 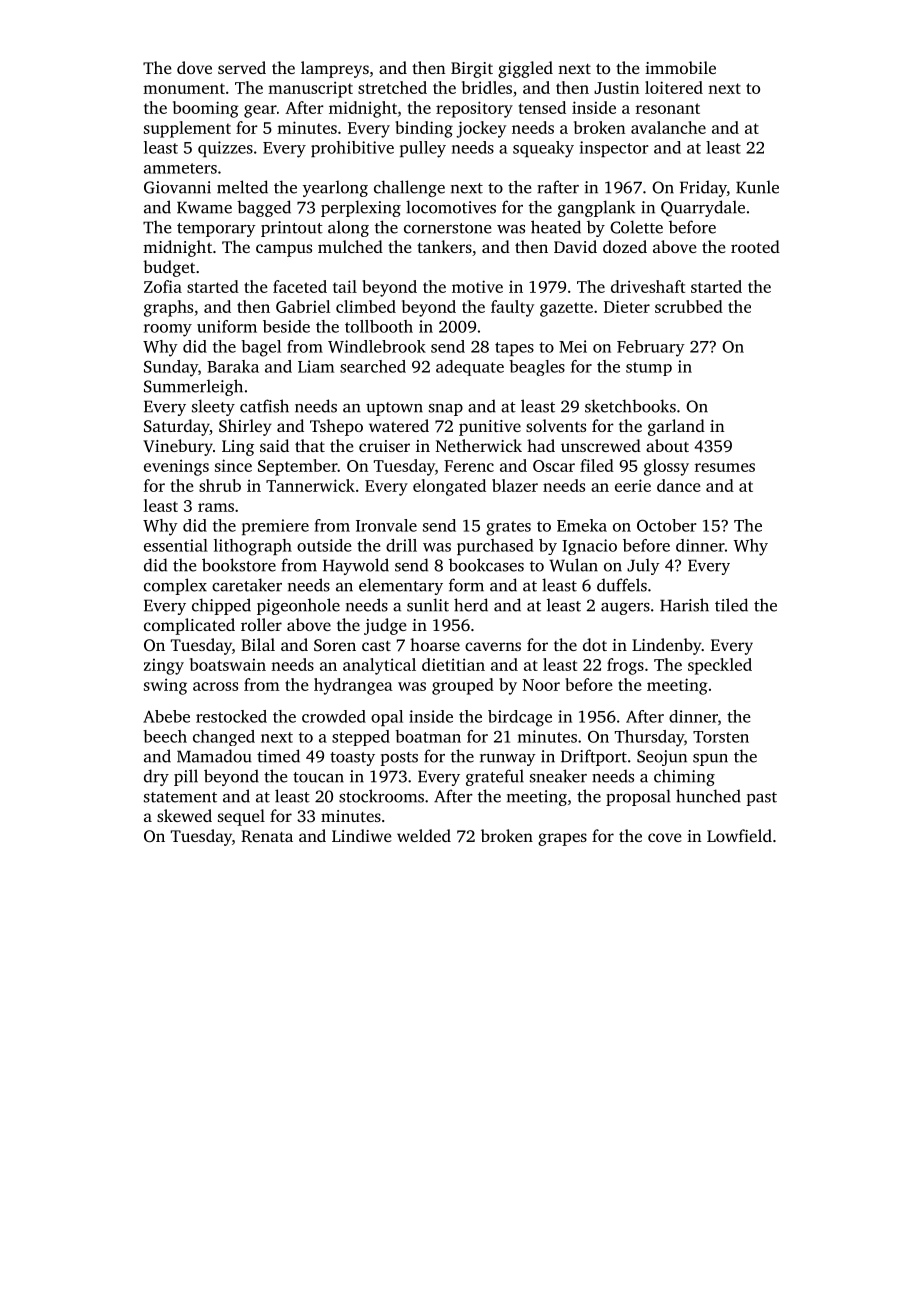 What do you see at coordinates (680, 67) in the screenshot?
I see `immobile` at bounding box center [680, 67].
